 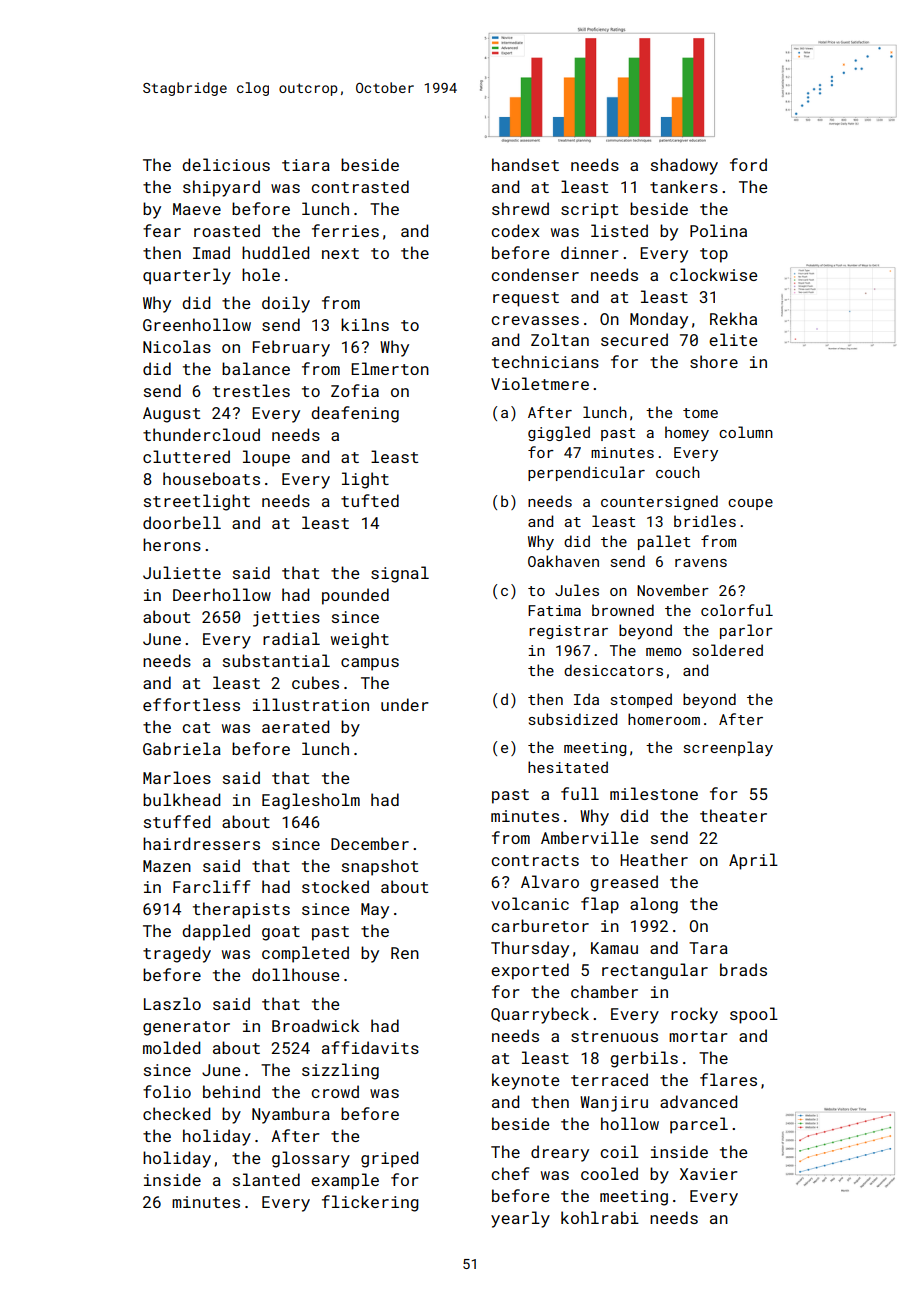 What do you see at coordinates (266, 1179) in the page?
I see `slanted` at bounding box center [266, 1179].
